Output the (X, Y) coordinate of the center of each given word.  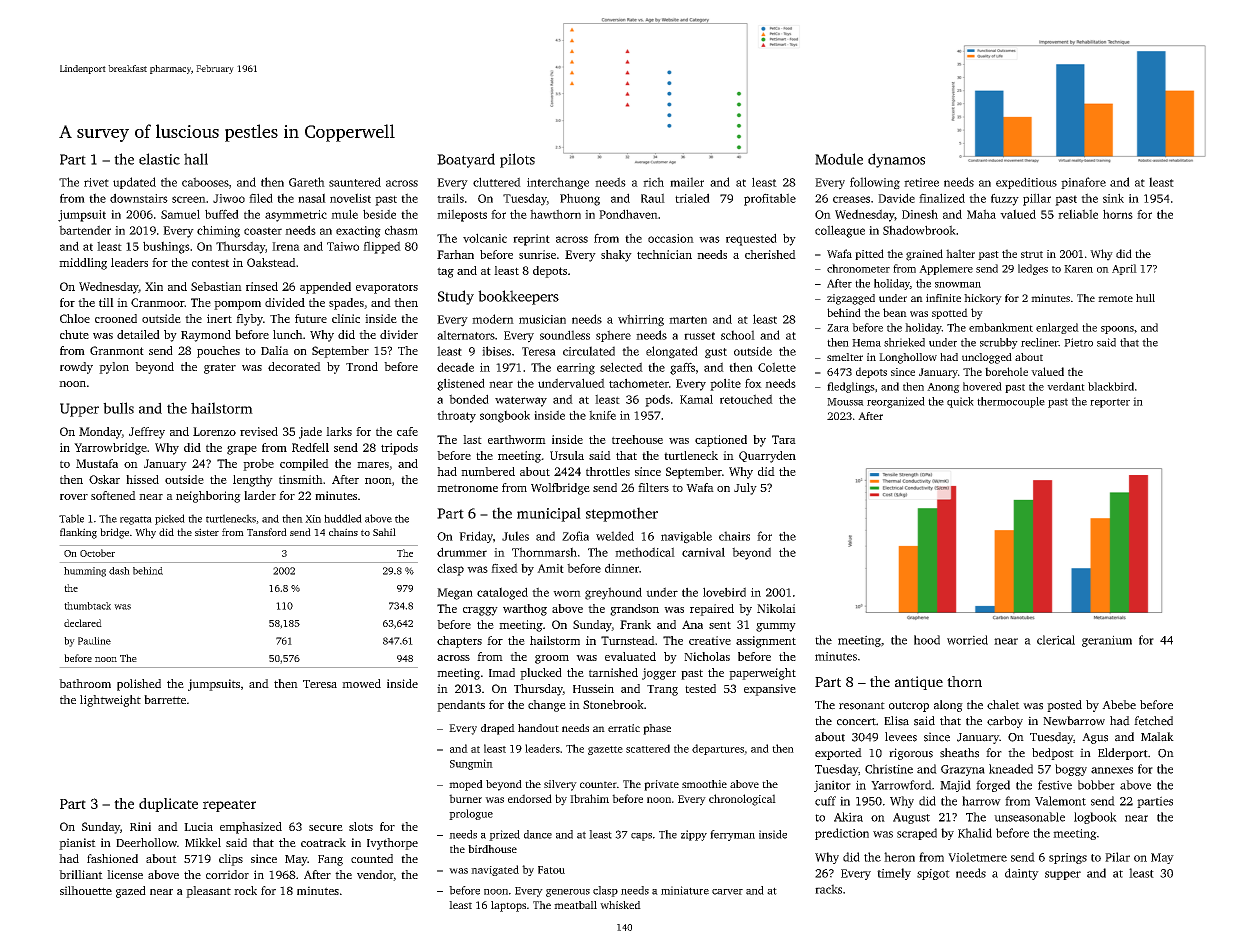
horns (1118, 214)
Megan (455, 594)
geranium (1107, 641)
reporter (1110, 403)
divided (285, 302)
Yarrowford (901, 785)
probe (258, 465)
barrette (165, 699)
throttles (608, 471)
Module (839, 159)
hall (196, 159)
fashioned (112, 858)
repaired (712, 610)
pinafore (1083, 183)
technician (664, 254)
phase (657, 729)
